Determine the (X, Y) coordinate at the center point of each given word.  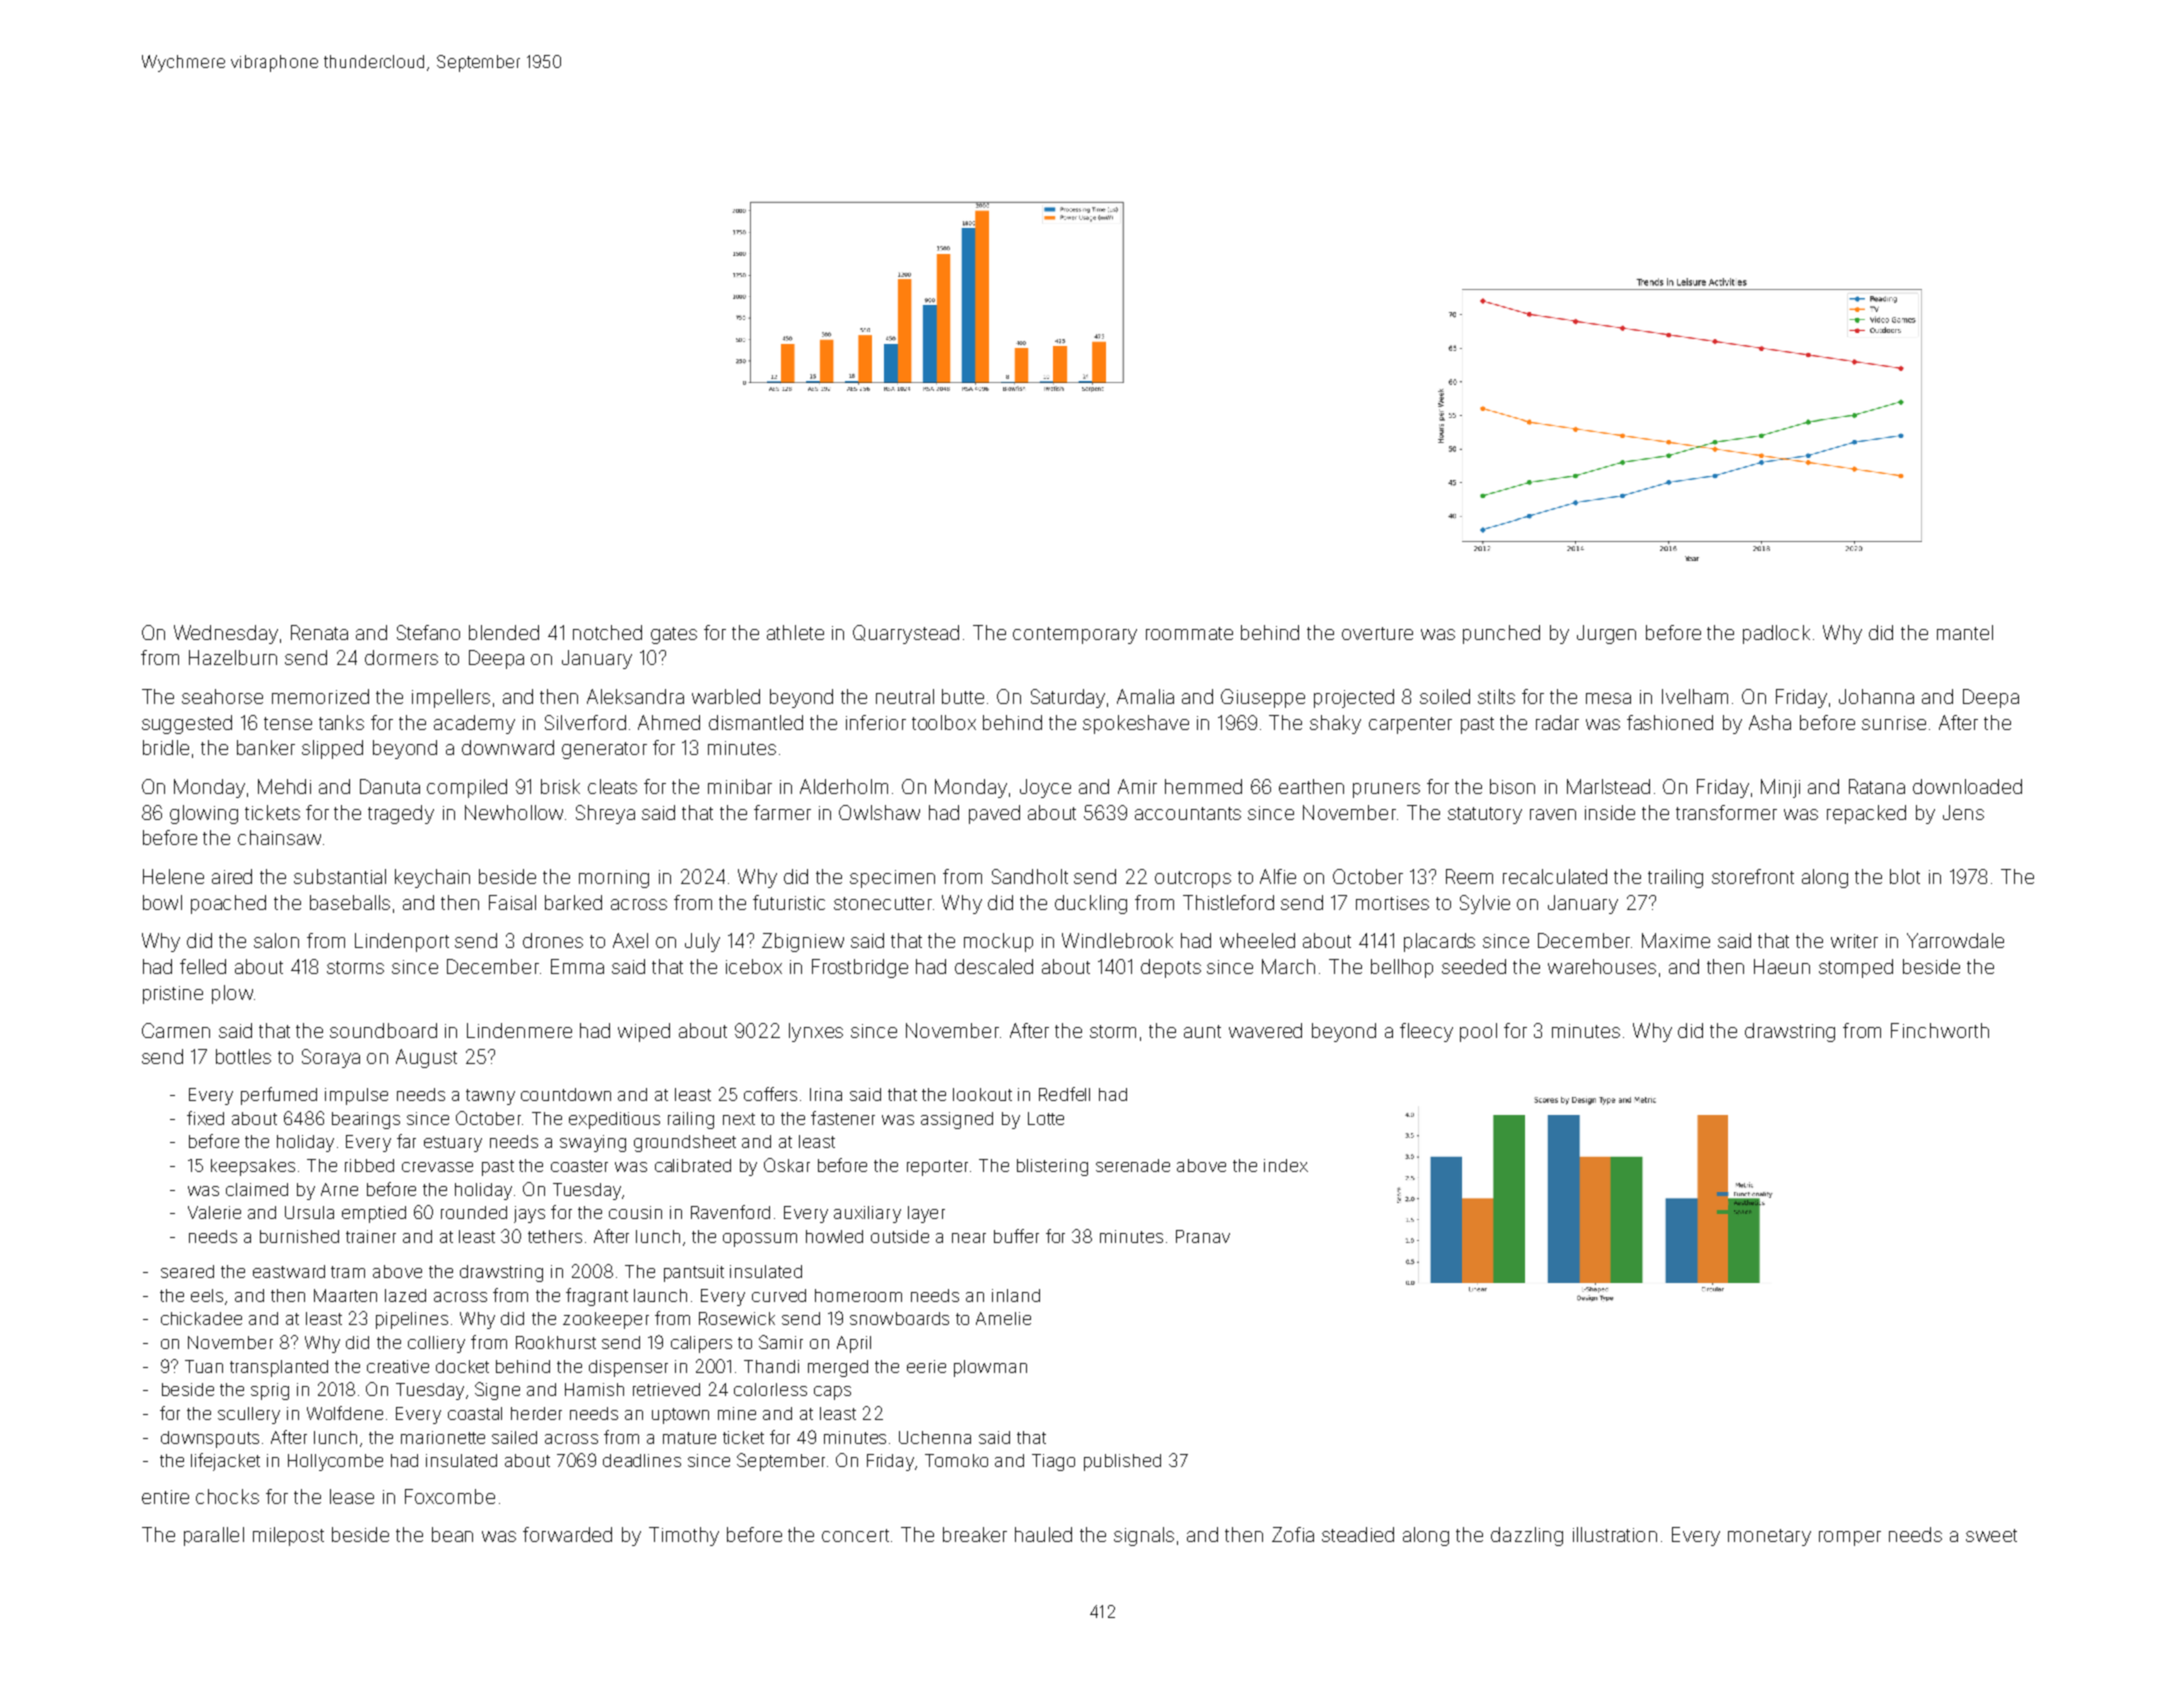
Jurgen (1606, 634)
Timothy (684, 1536)
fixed (205, 1118)
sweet (1991, 1535)
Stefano (428, 632)
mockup (998, 942)
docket (462, 1366)
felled (203, 966)
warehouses (1602, 966)
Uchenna (935, 1437)
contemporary (1075, 635)
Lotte (1046, 1118)
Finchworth (1940, 1030)
